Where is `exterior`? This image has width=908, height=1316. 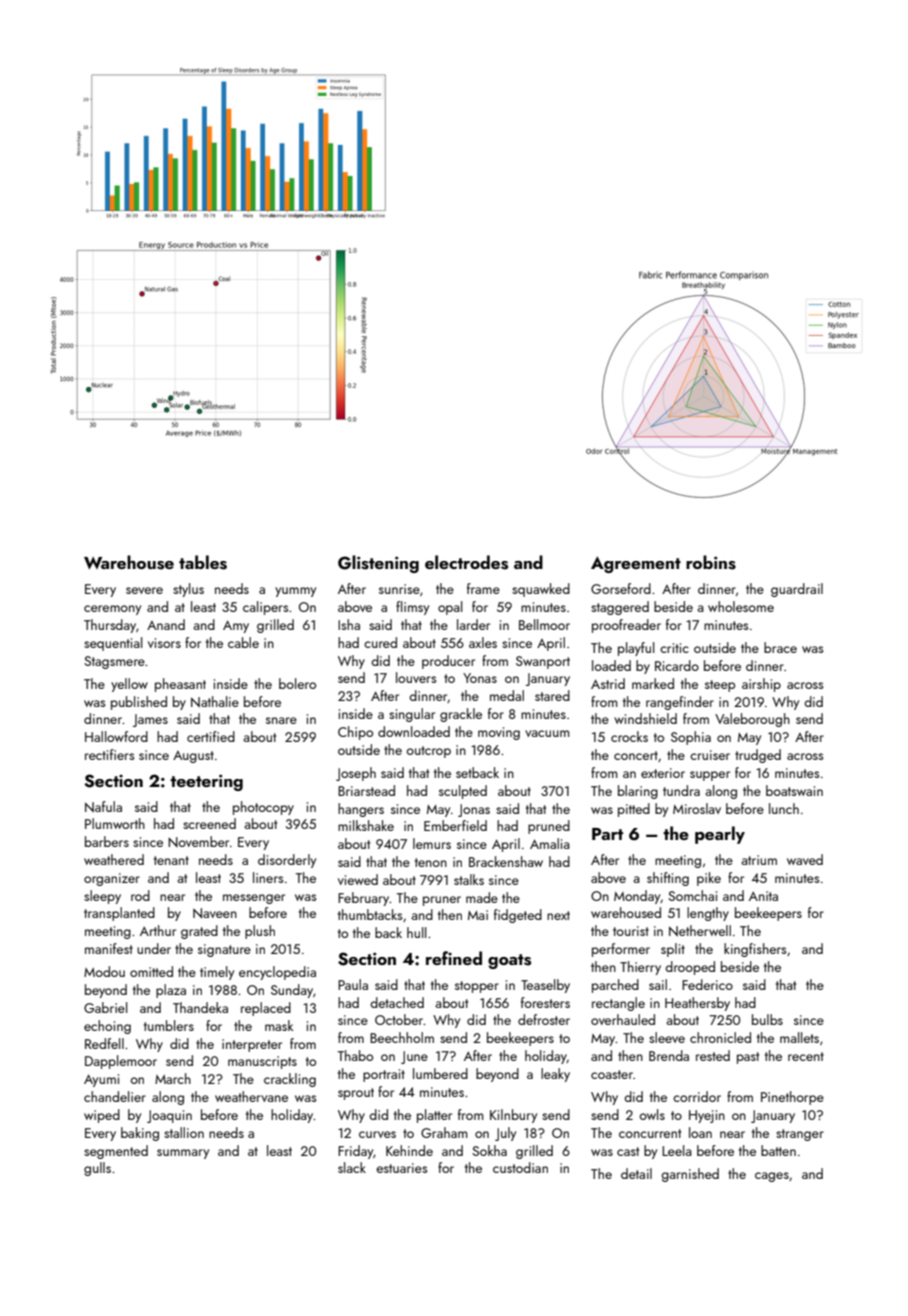
exterior is located at coordinates (663, 773).
